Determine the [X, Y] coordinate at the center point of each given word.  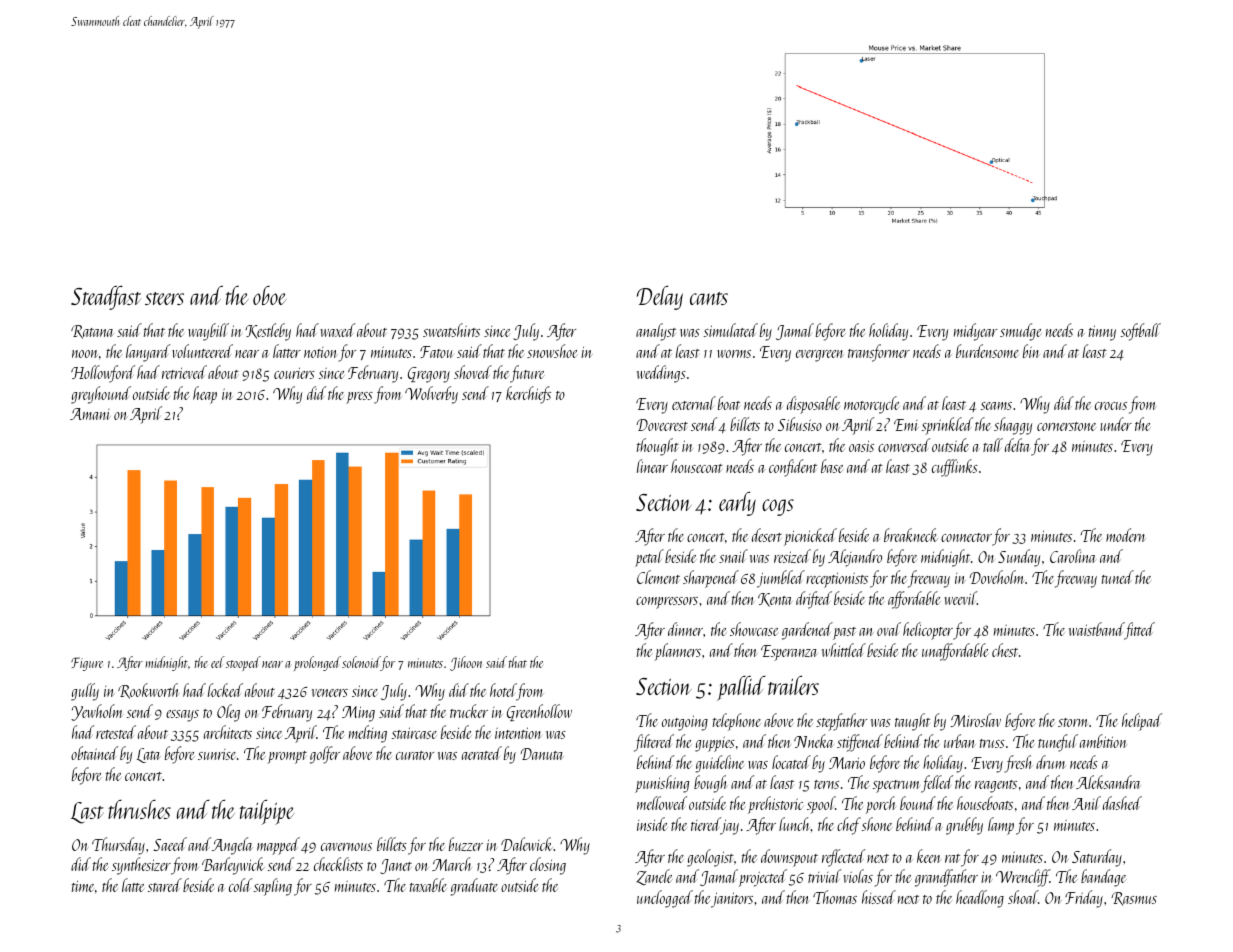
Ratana [92, 332]
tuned [1118, 577]
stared [165, 885]
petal [649, 558]
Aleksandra [1108, 782]
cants [709, 298]
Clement [658, 577]
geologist [710, 858]
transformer [879, 353]
